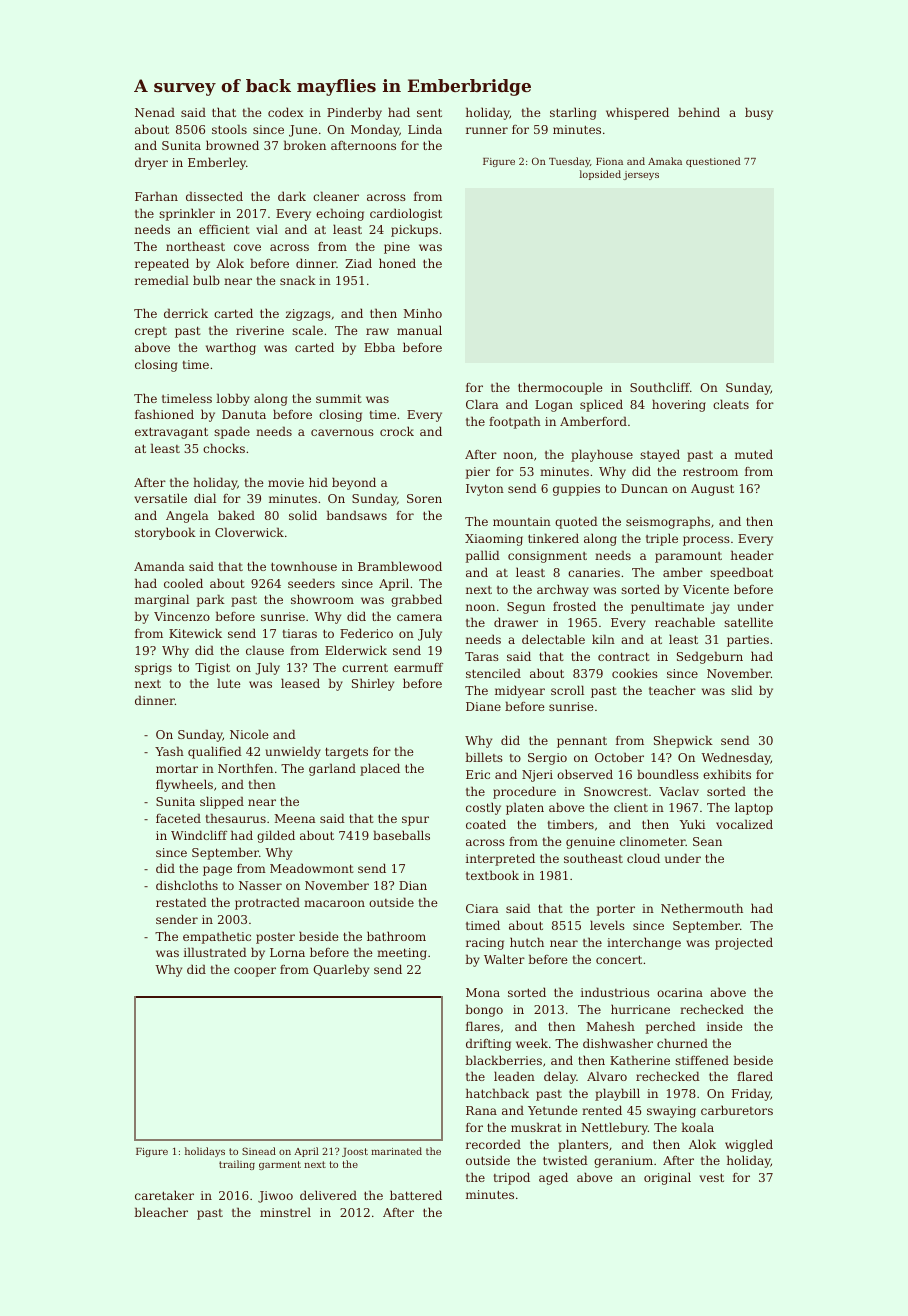 This document has height=1316, width=908. I want to click on bathroom, so click(396, 936).
